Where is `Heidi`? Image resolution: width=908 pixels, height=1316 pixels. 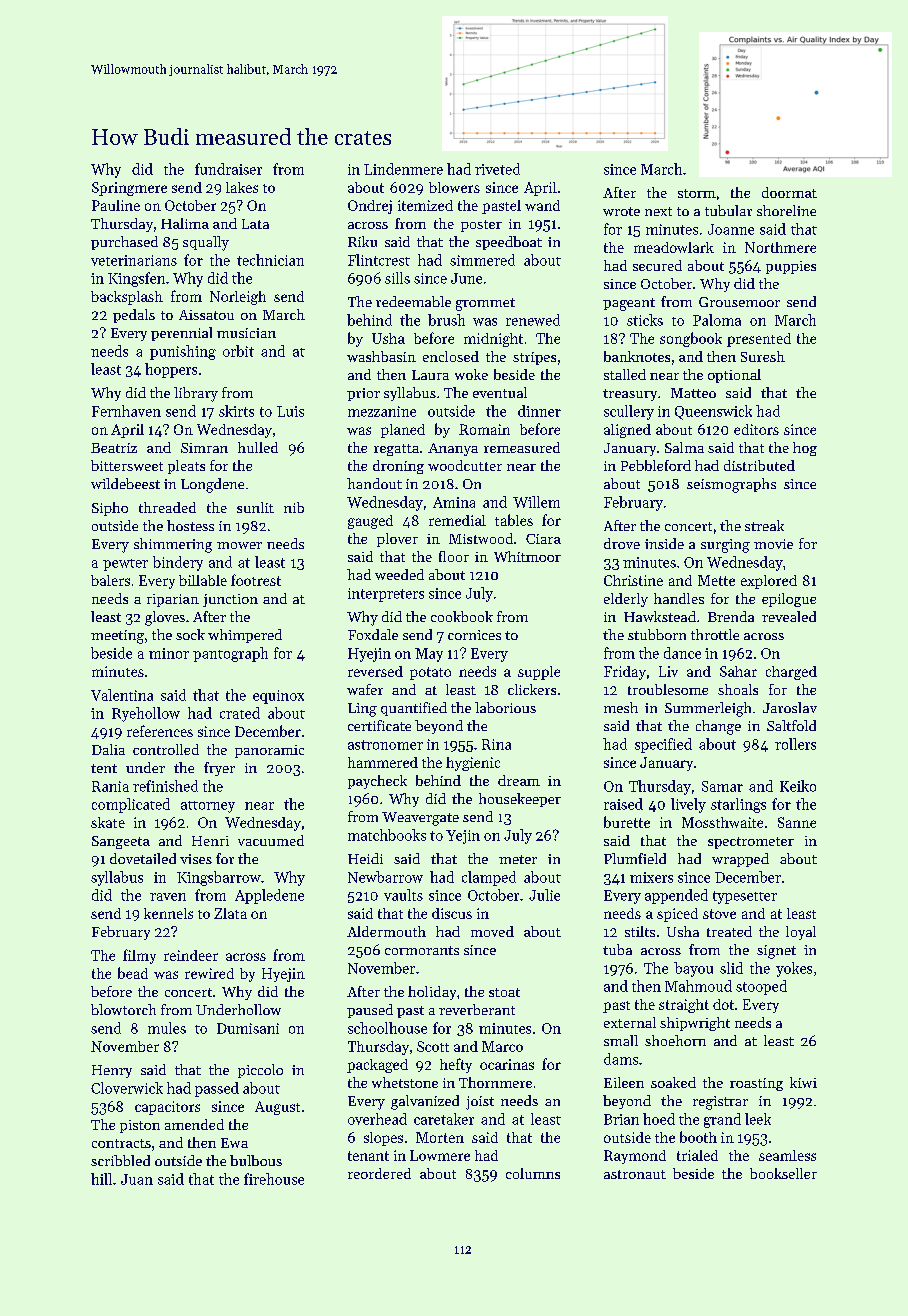 Heidi is located at coordinates (365, 858).
